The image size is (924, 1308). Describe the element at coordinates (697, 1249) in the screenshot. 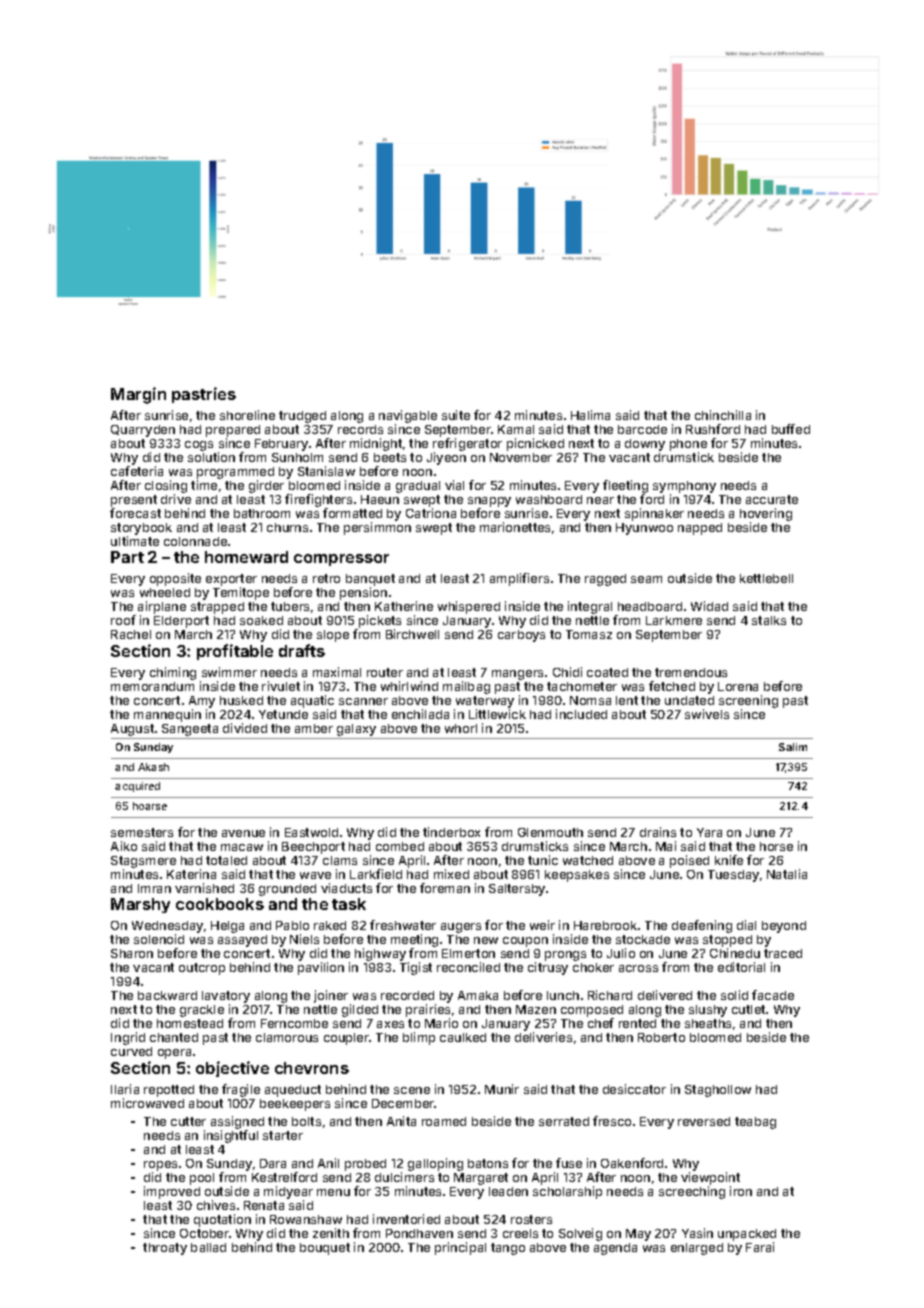

I see `enlarged` at that location.
